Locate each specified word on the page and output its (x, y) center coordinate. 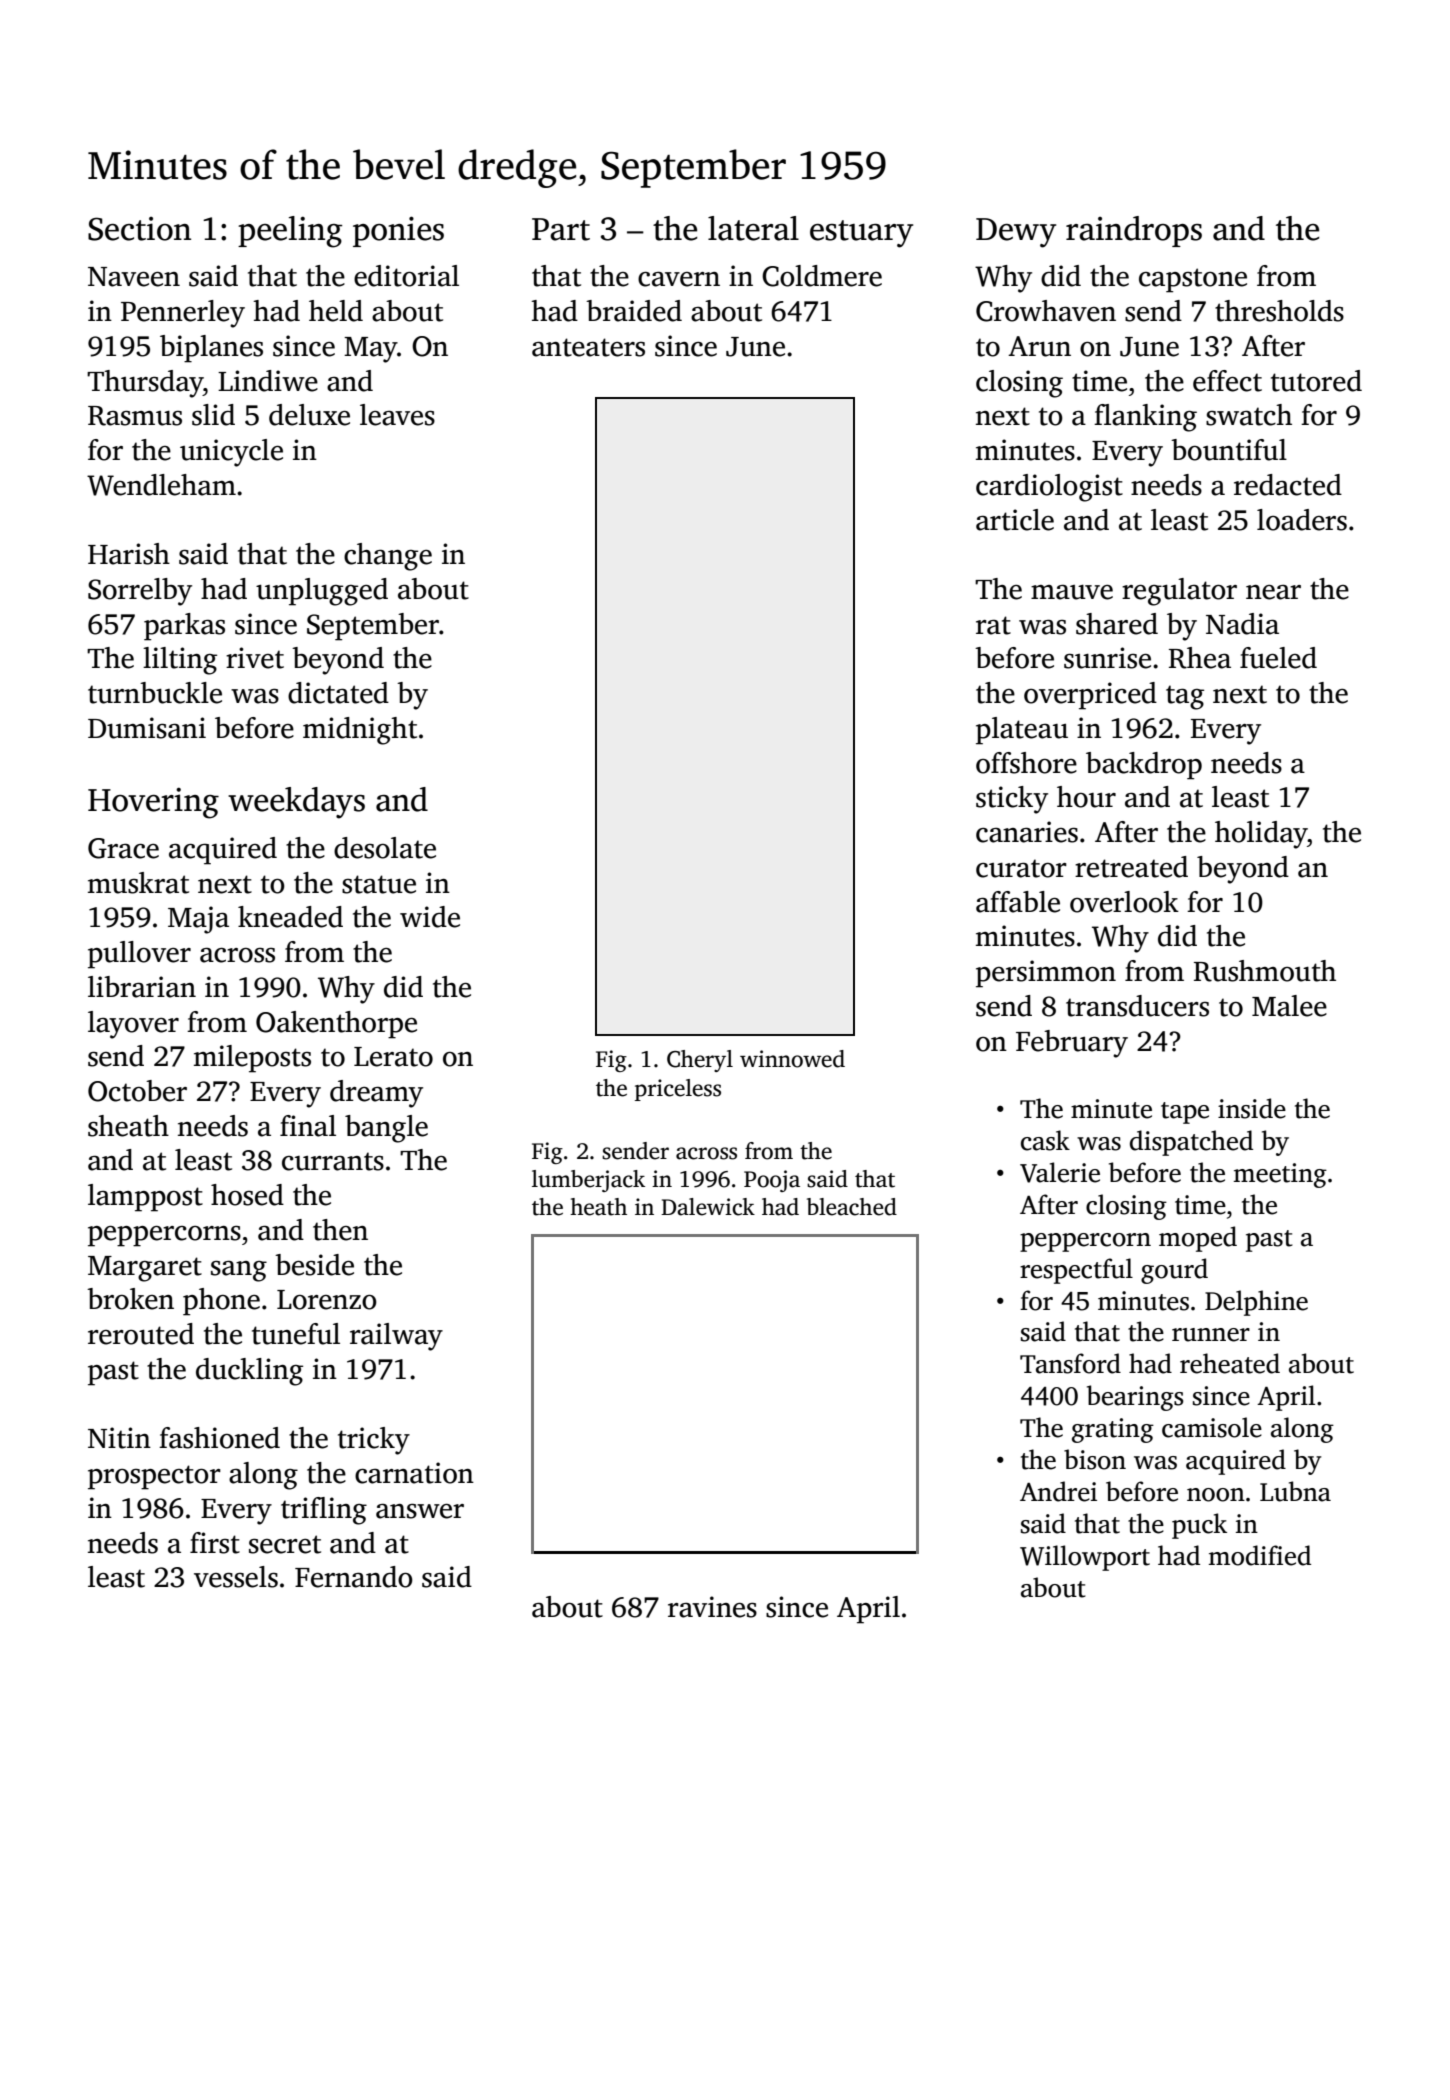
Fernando (354, 1577)
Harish (129, 554)
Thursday (145, 384)
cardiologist (1049, 488)
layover (133, 1025)
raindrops (1134, 231)
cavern (679, 279)
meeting (1280, 1175)
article (1015, 520)
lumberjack (588, 1181)
